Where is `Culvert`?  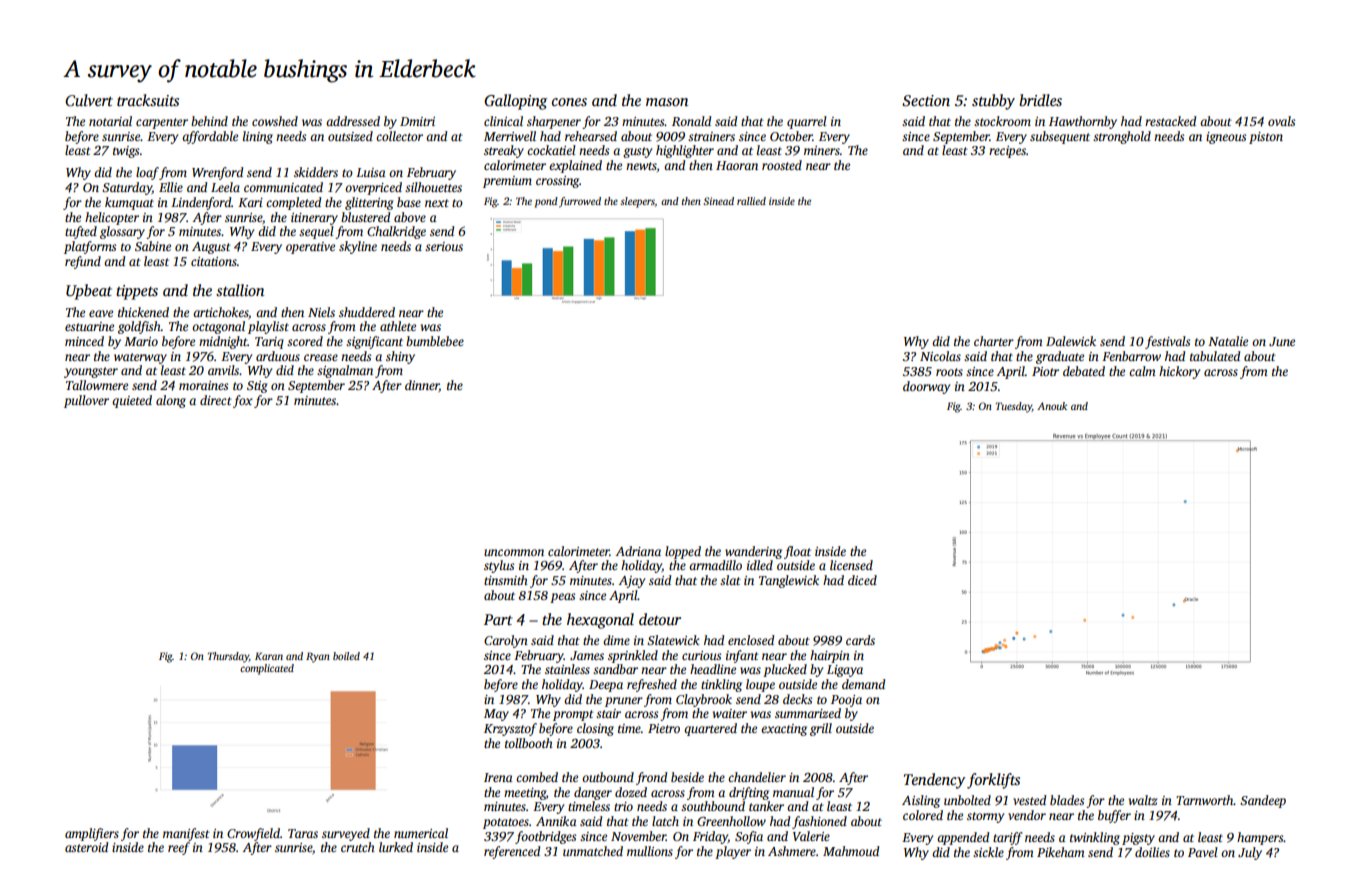
Culvert is located at coordinates (89, 100).
